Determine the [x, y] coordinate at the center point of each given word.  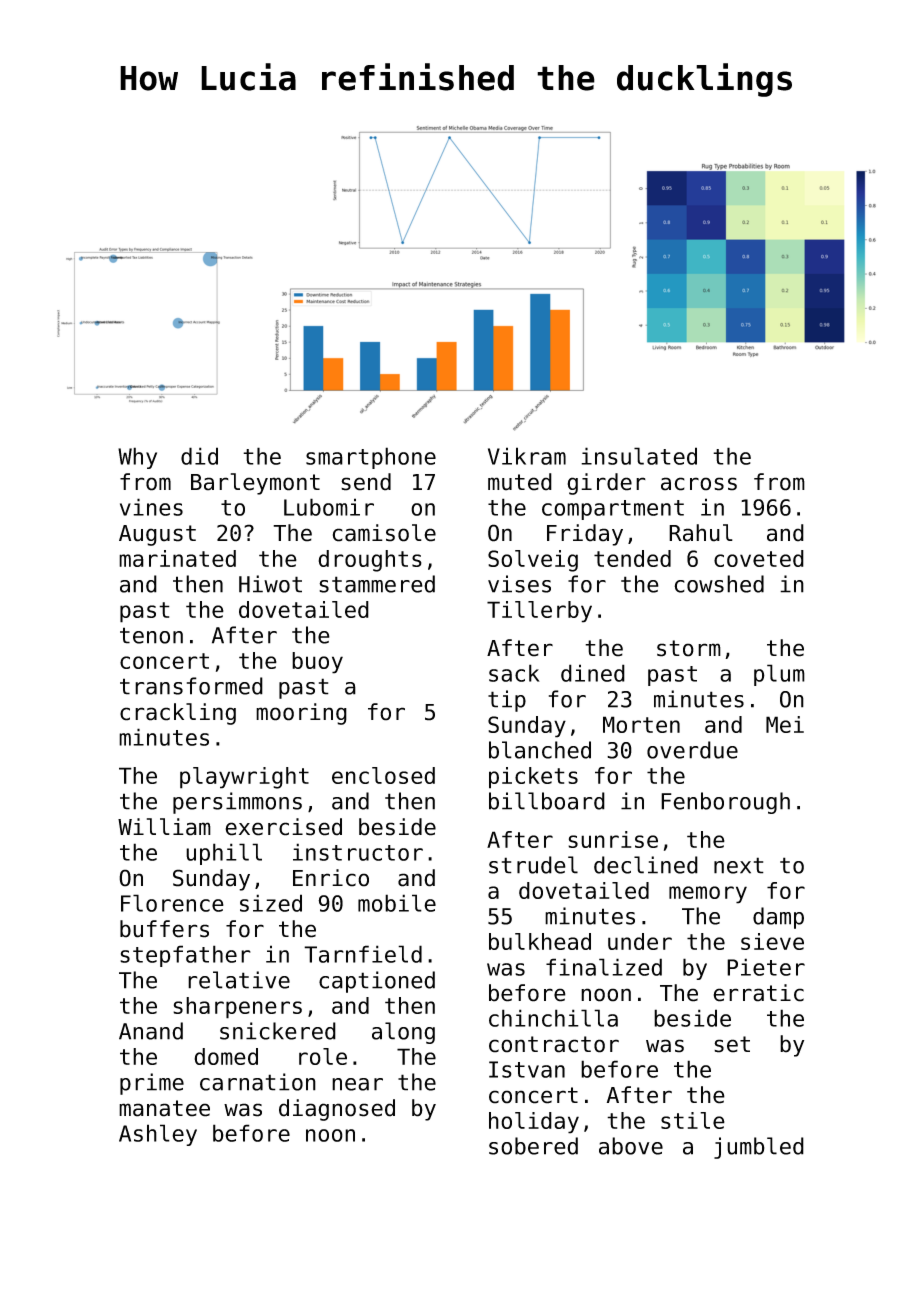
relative [239, 980]
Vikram [527, 456]
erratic [758, 993]
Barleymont [255, 484]
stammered [377, 584]
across [699, 484]
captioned [377, 982]
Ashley [158, 1135]
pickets [533, 778]
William [164, 827]
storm [689, 648]
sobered [533, 1146]
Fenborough [725, 803]
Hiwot [270, 584]
